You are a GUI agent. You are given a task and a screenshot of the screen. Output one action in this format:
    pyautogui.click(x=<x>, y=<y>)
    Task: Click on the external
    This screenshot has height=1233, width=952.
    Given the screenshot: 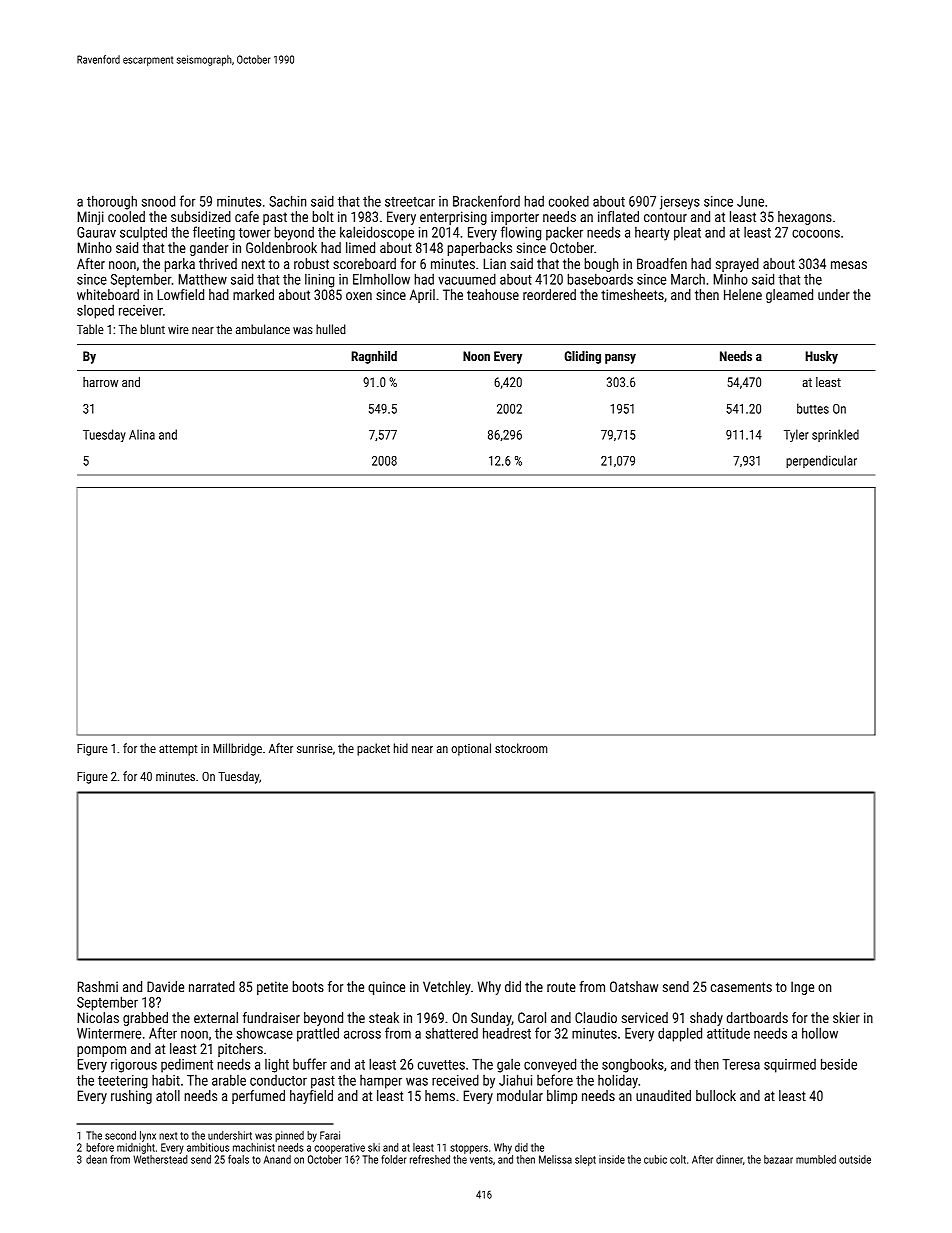 What is the action you would take?
    pyautogui.click(x=216, y=1017)
